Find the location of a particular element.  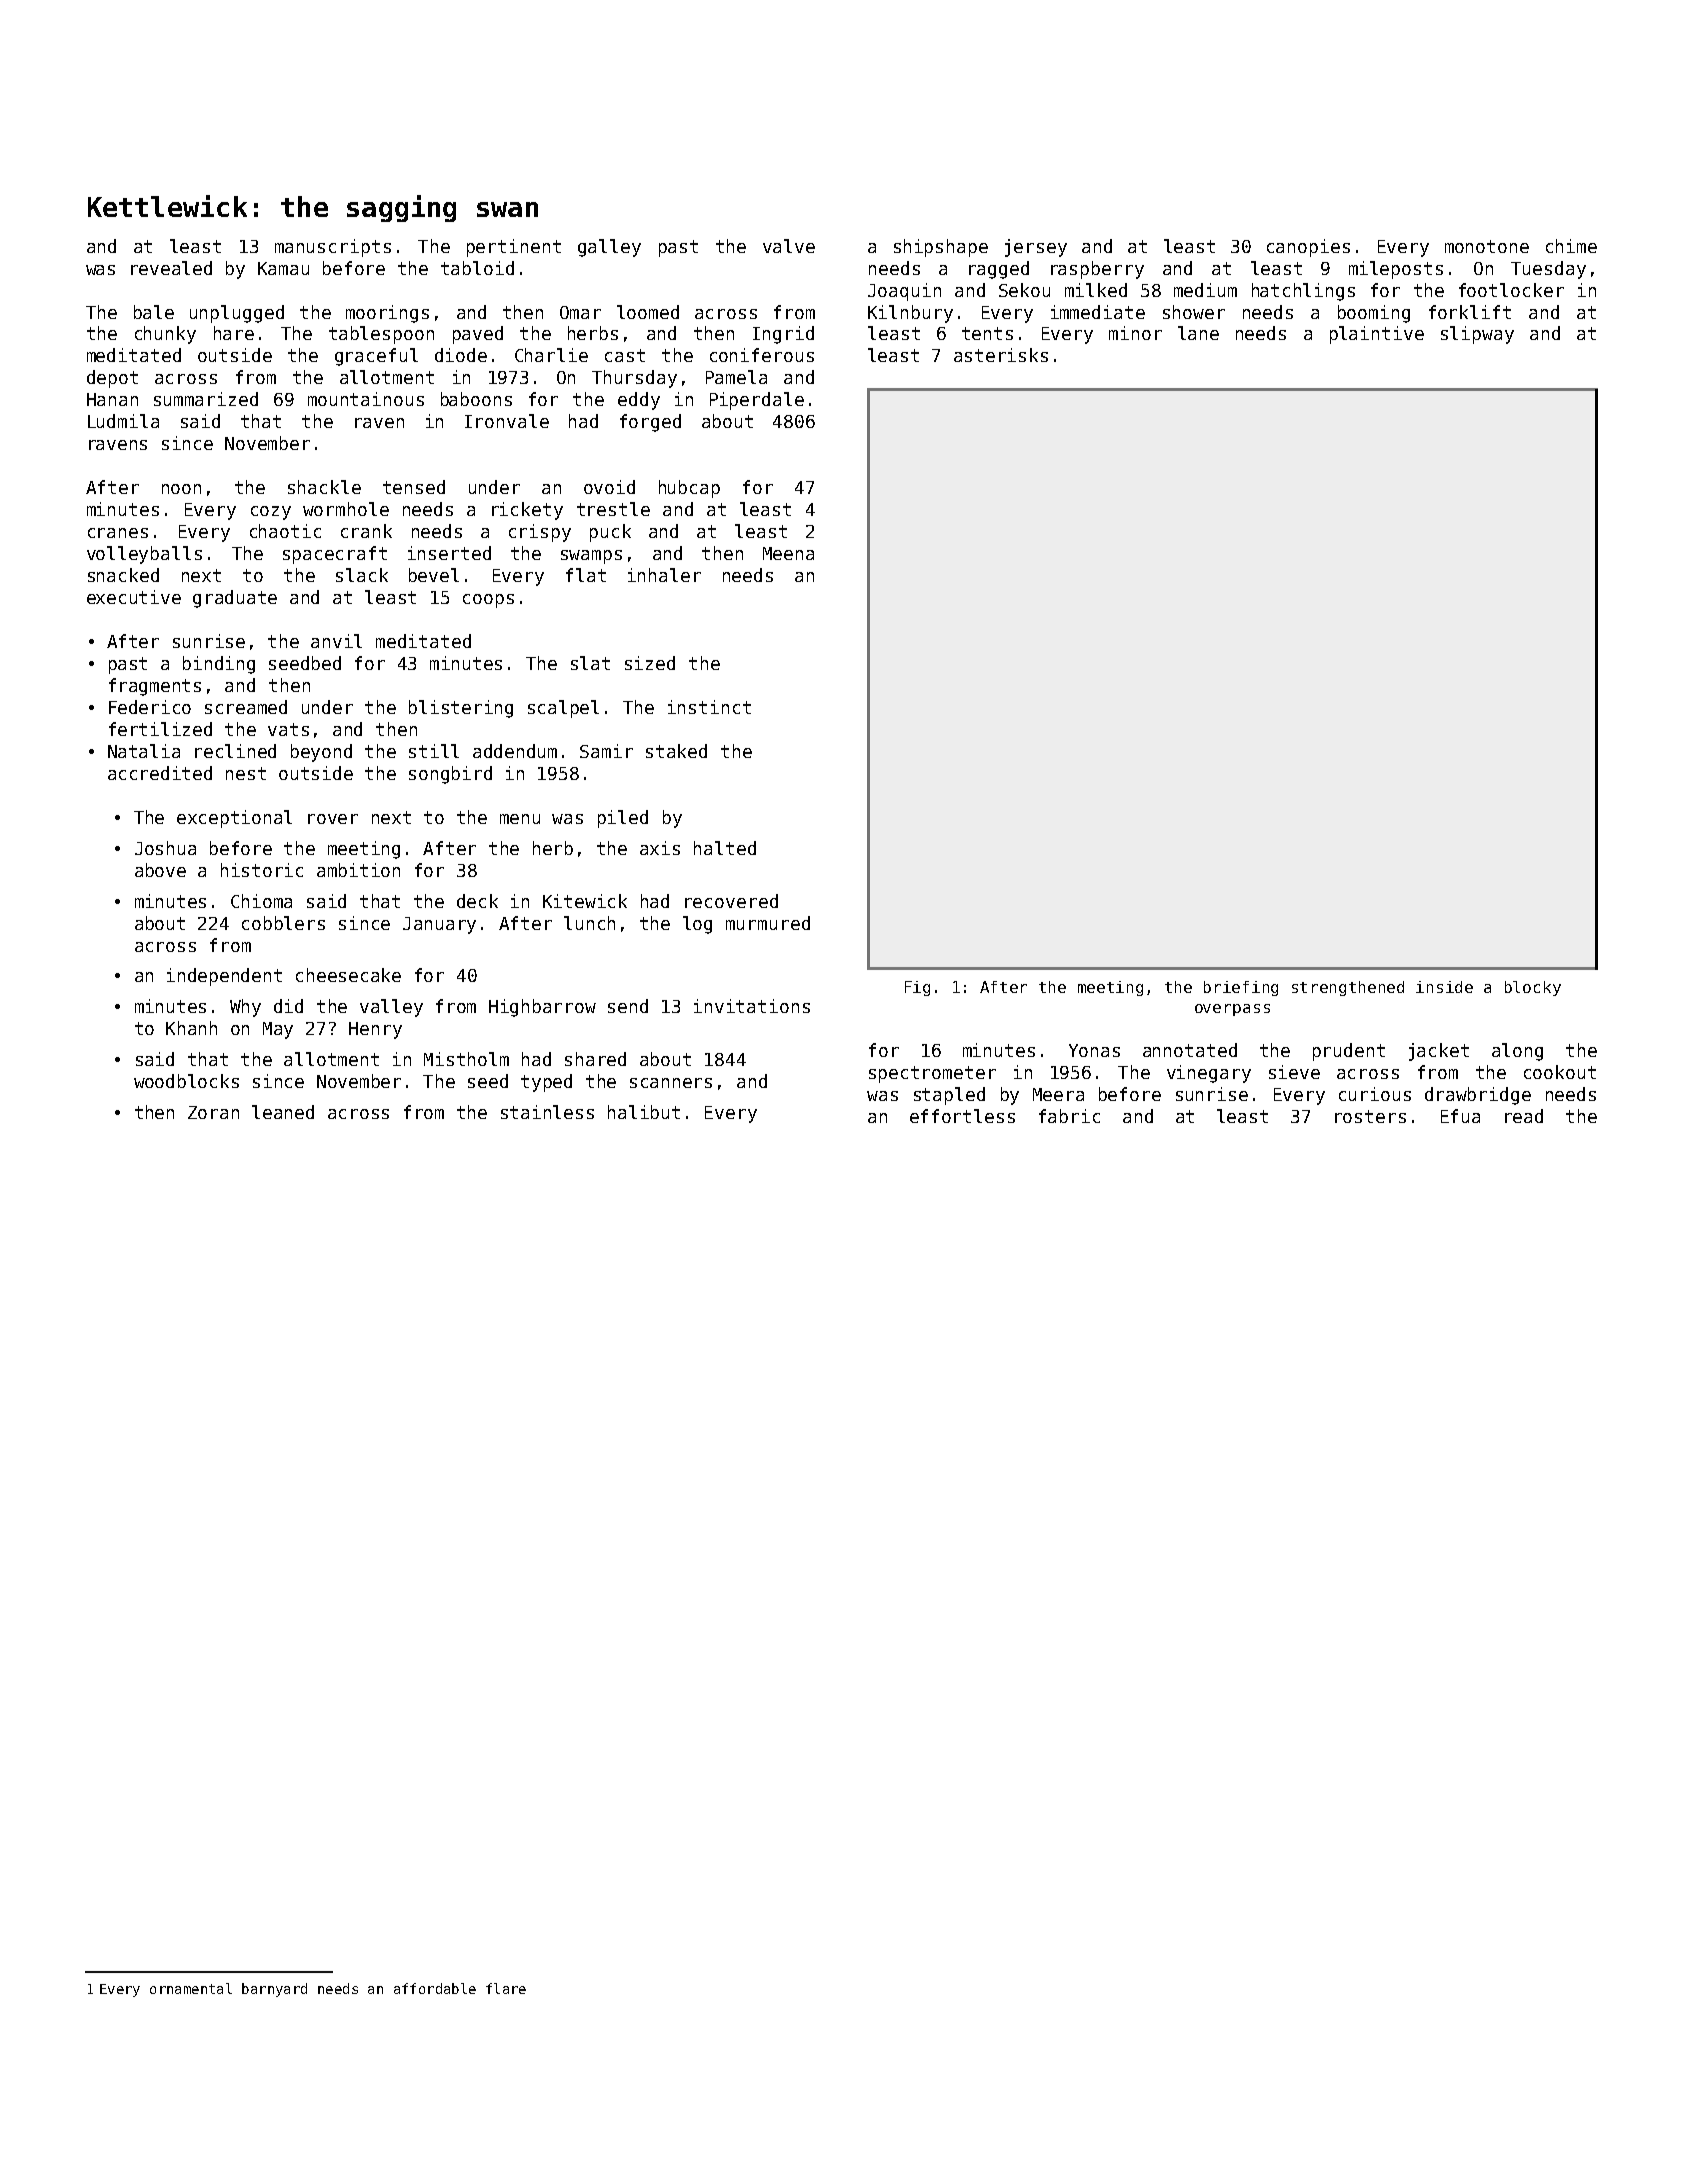

Federico is located at coordinates (150, 707).
